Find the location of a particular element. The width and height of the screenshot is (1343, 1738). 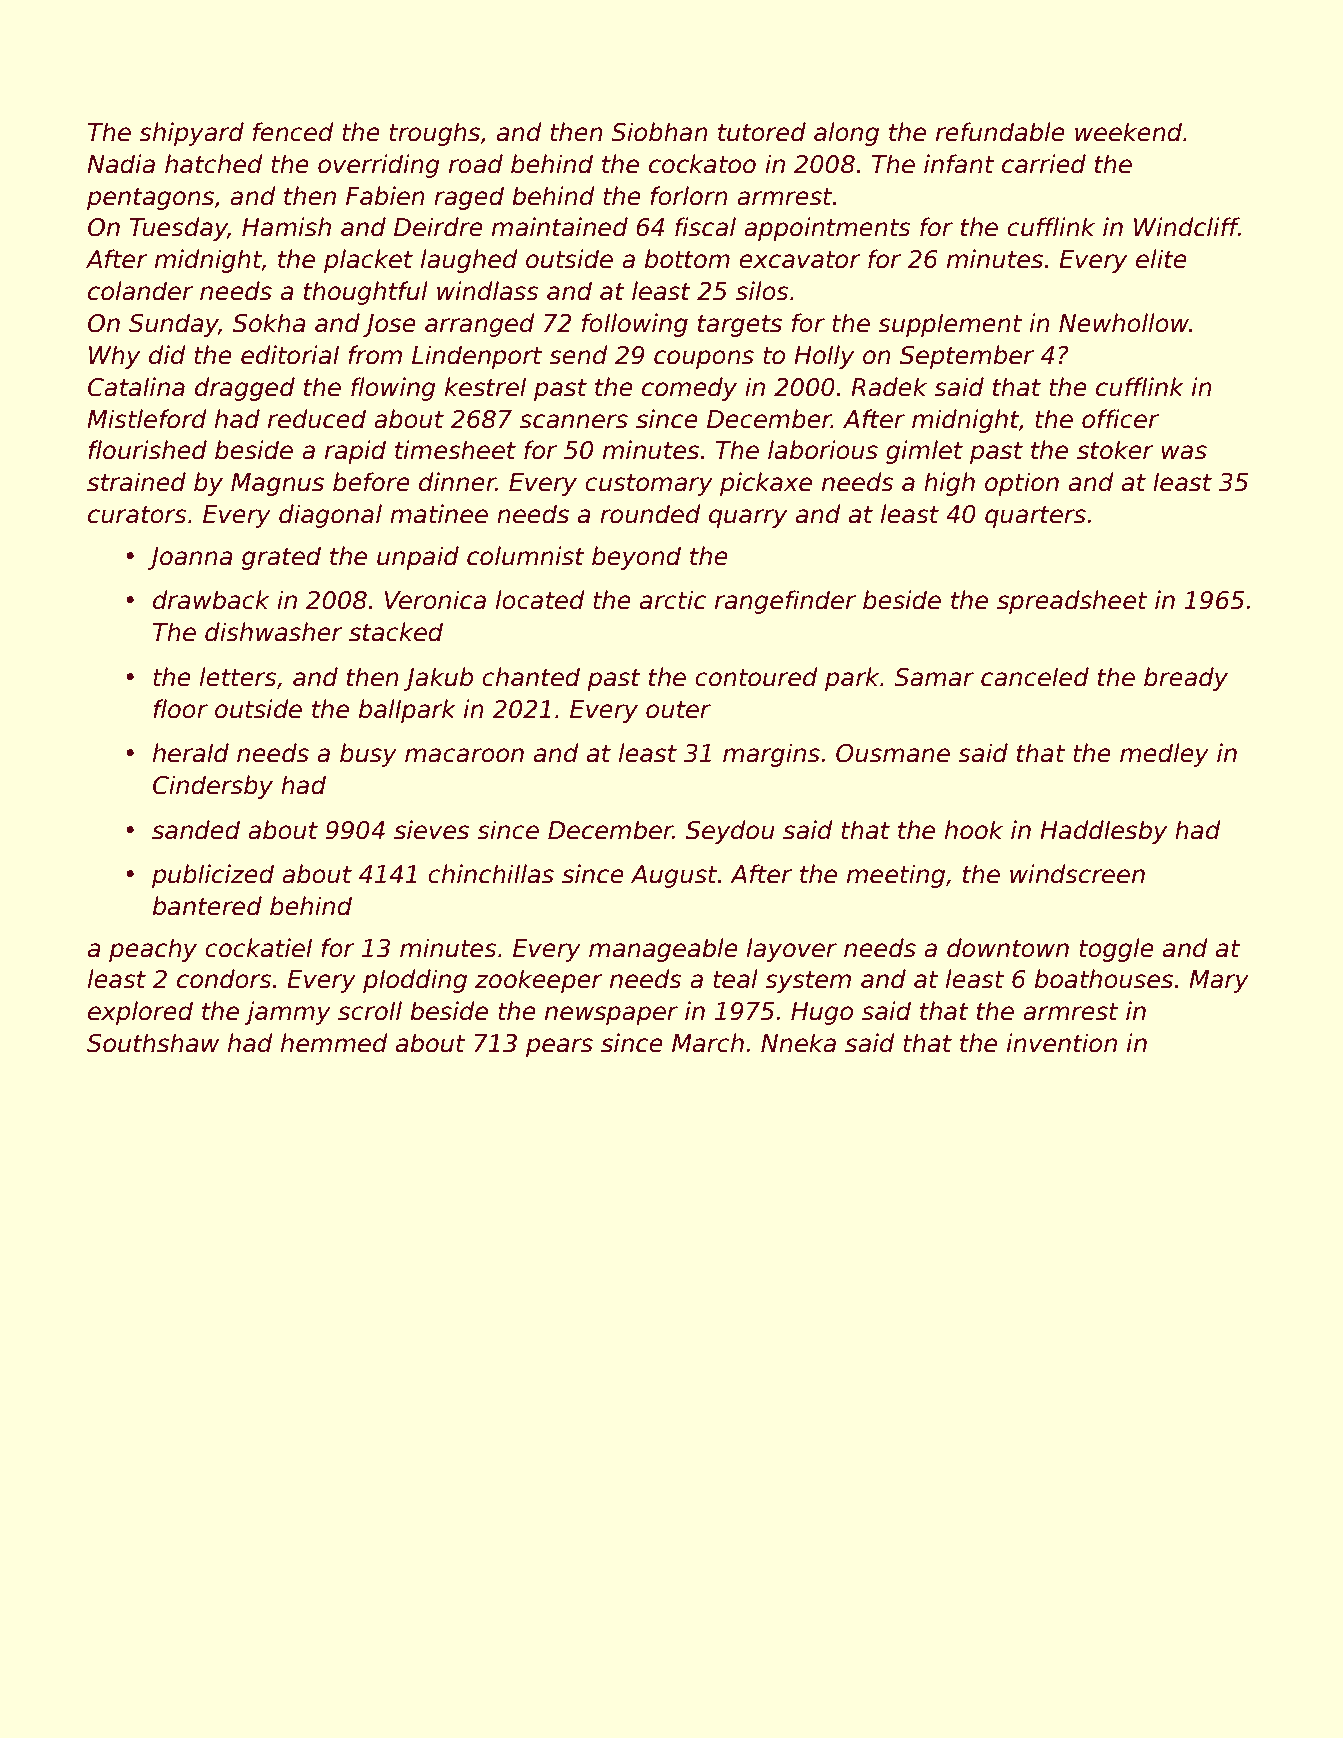

sieves is located at coordinates (431, 830).
